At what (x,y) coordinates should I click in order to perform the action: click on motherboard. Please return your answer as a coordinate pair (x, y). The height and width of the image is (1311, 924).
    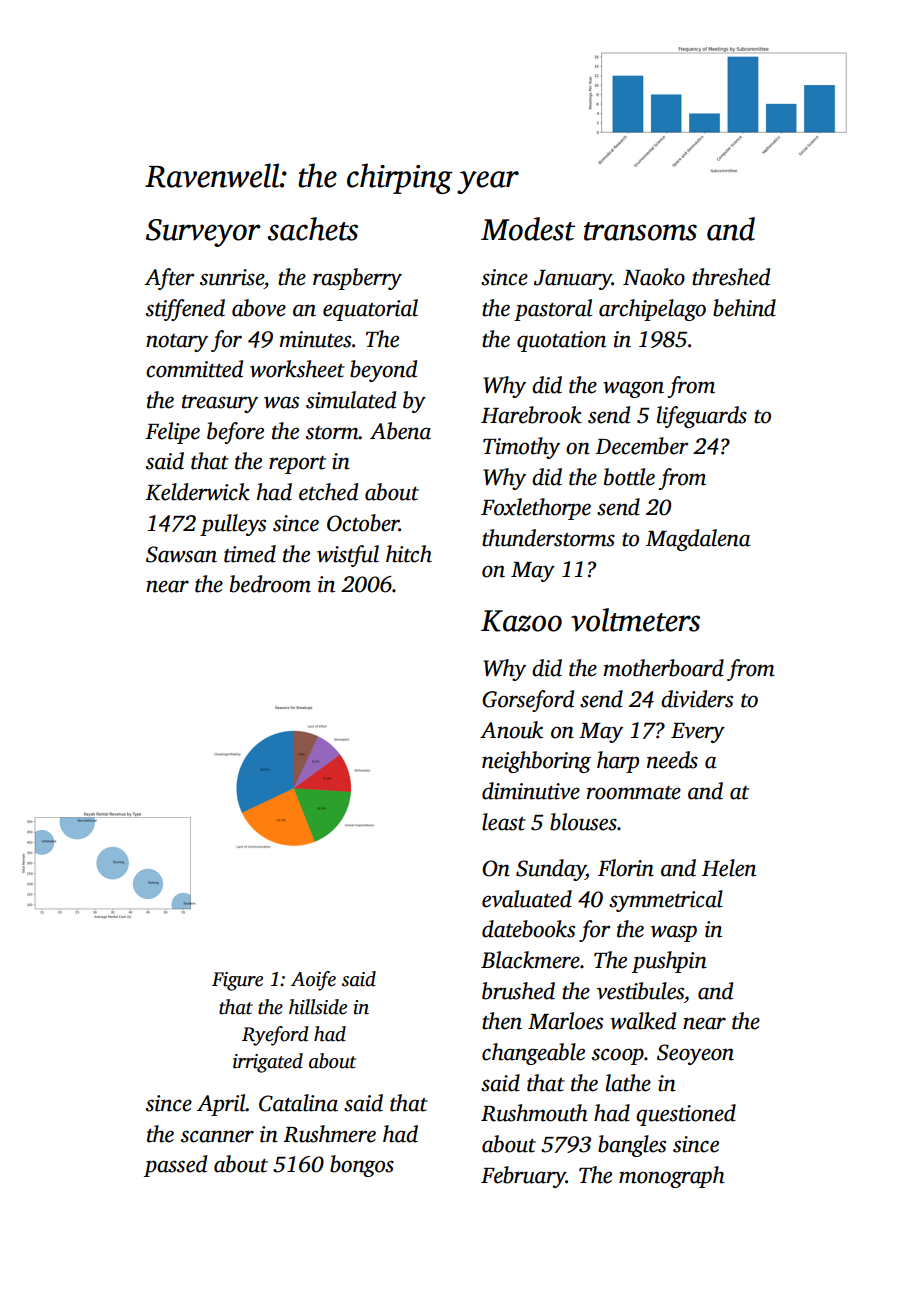
    Looking at the image, I should click on (664, 668).
